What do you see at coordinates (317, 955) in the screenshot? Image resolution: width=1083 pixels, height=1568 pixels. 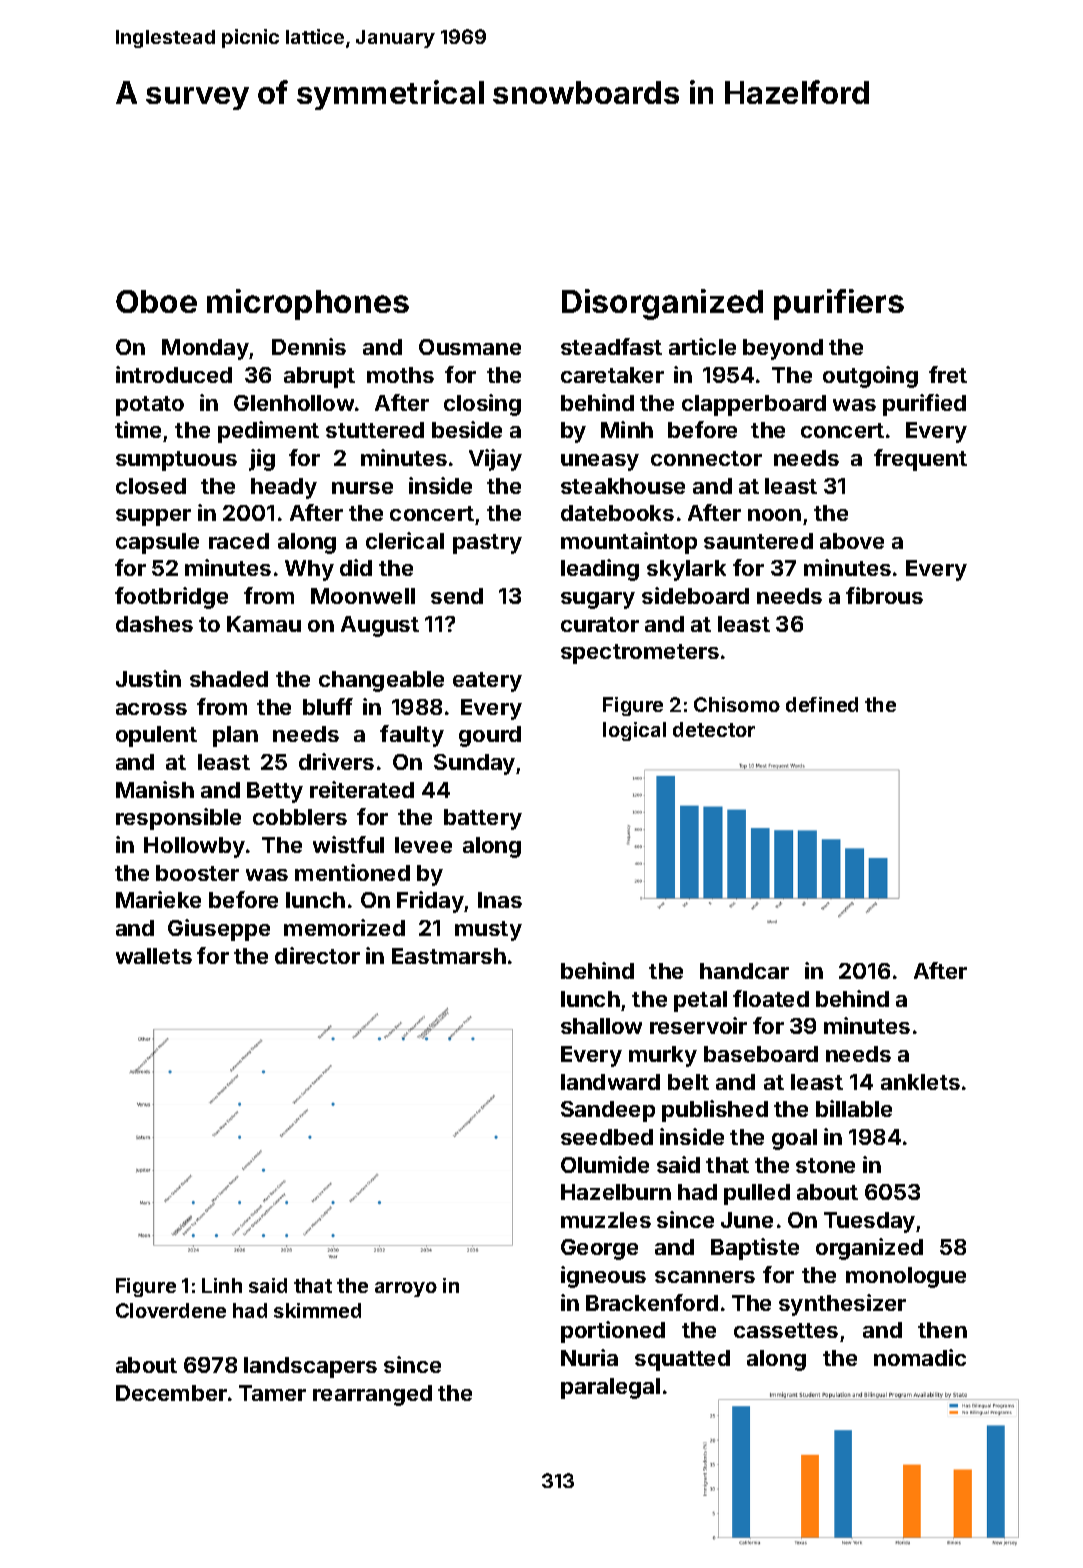 I see `director` at bounding box center [317, 955].
